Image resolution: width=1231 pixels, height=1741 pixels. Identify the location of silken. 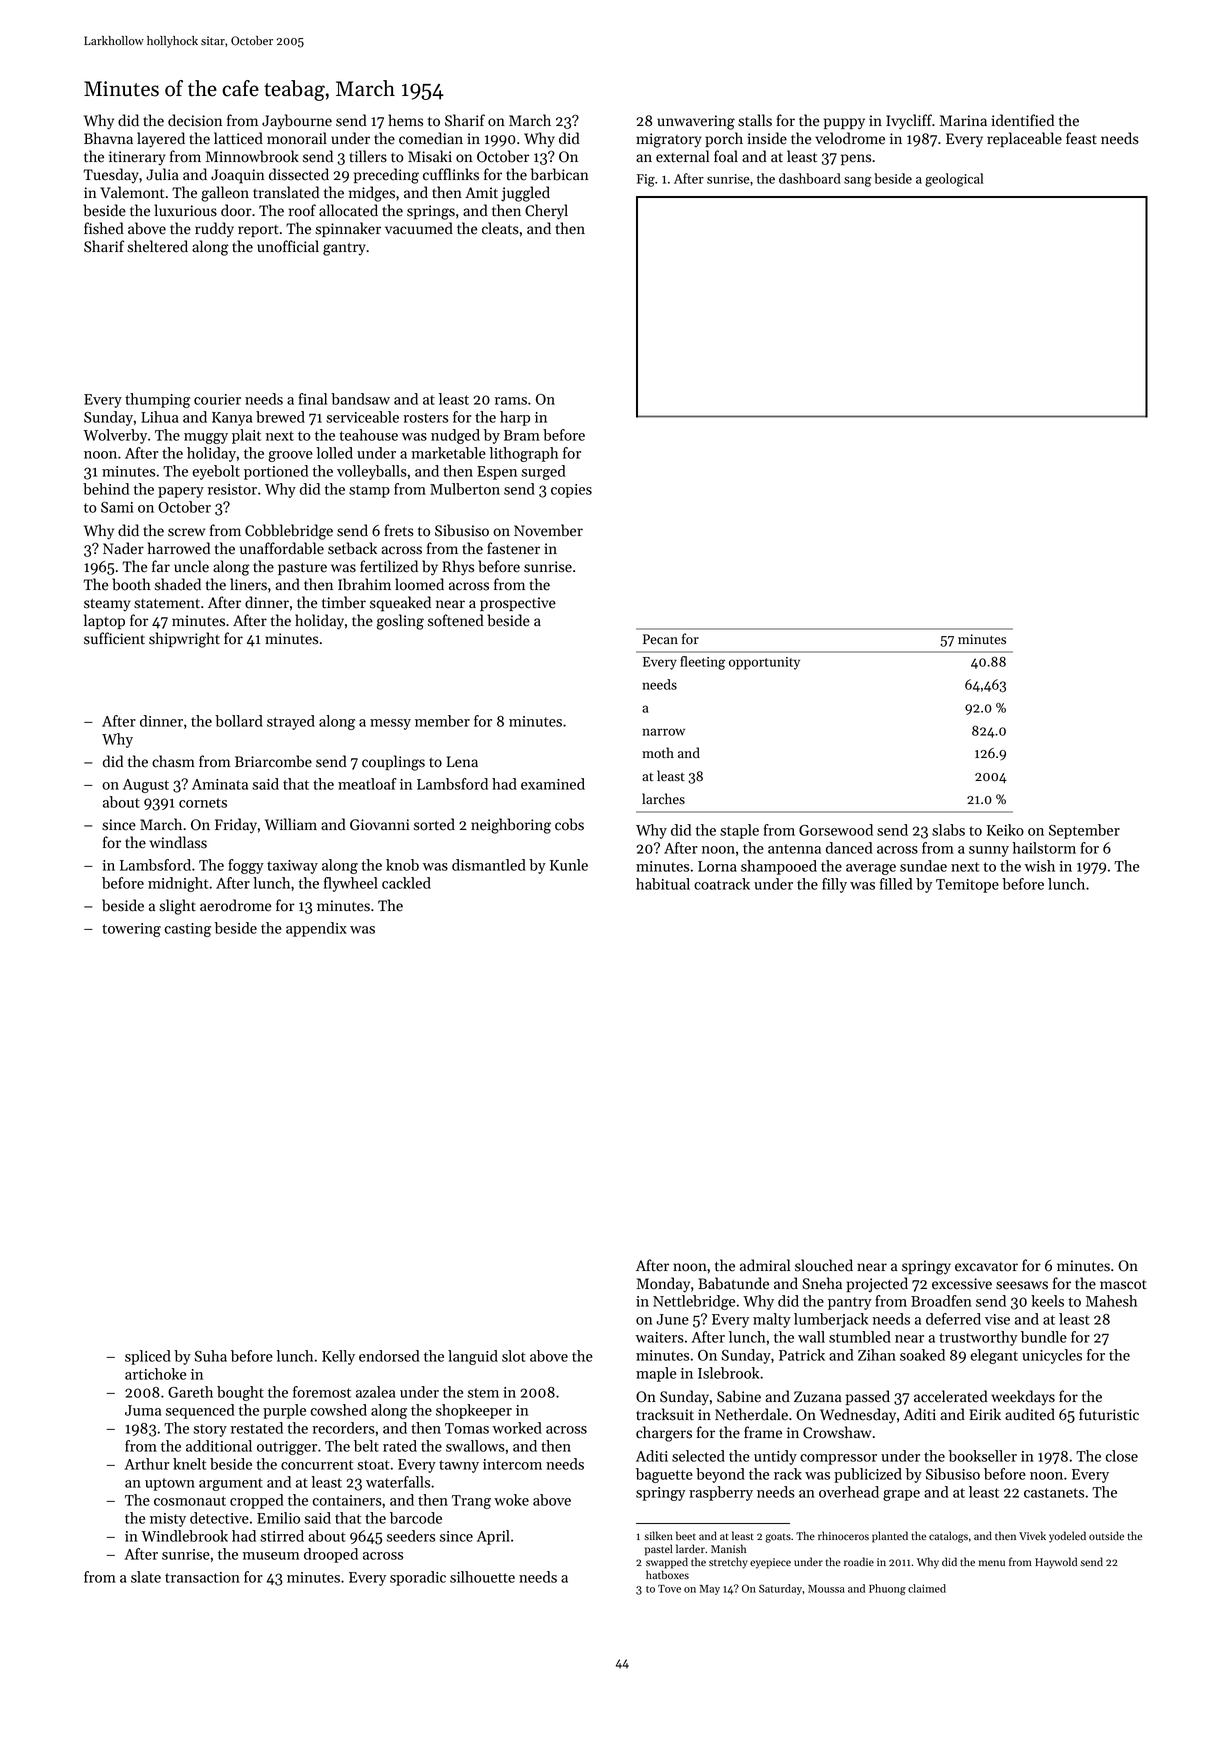
(659, 1535).
